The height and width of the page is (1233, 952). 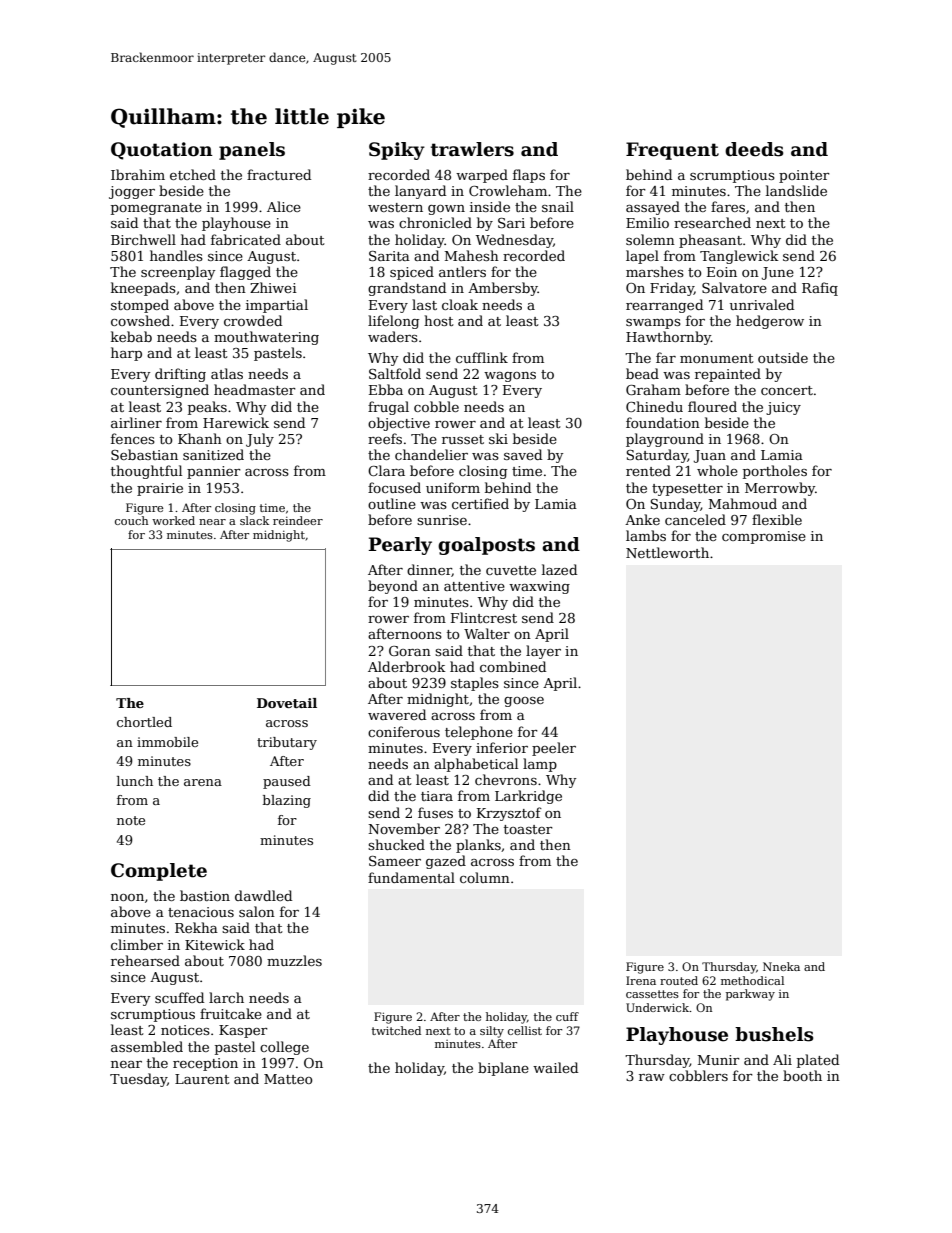 What do you see at coordinates (145, 960) in the page?
I see `rehearsed` at bounding box center [145, 960].
